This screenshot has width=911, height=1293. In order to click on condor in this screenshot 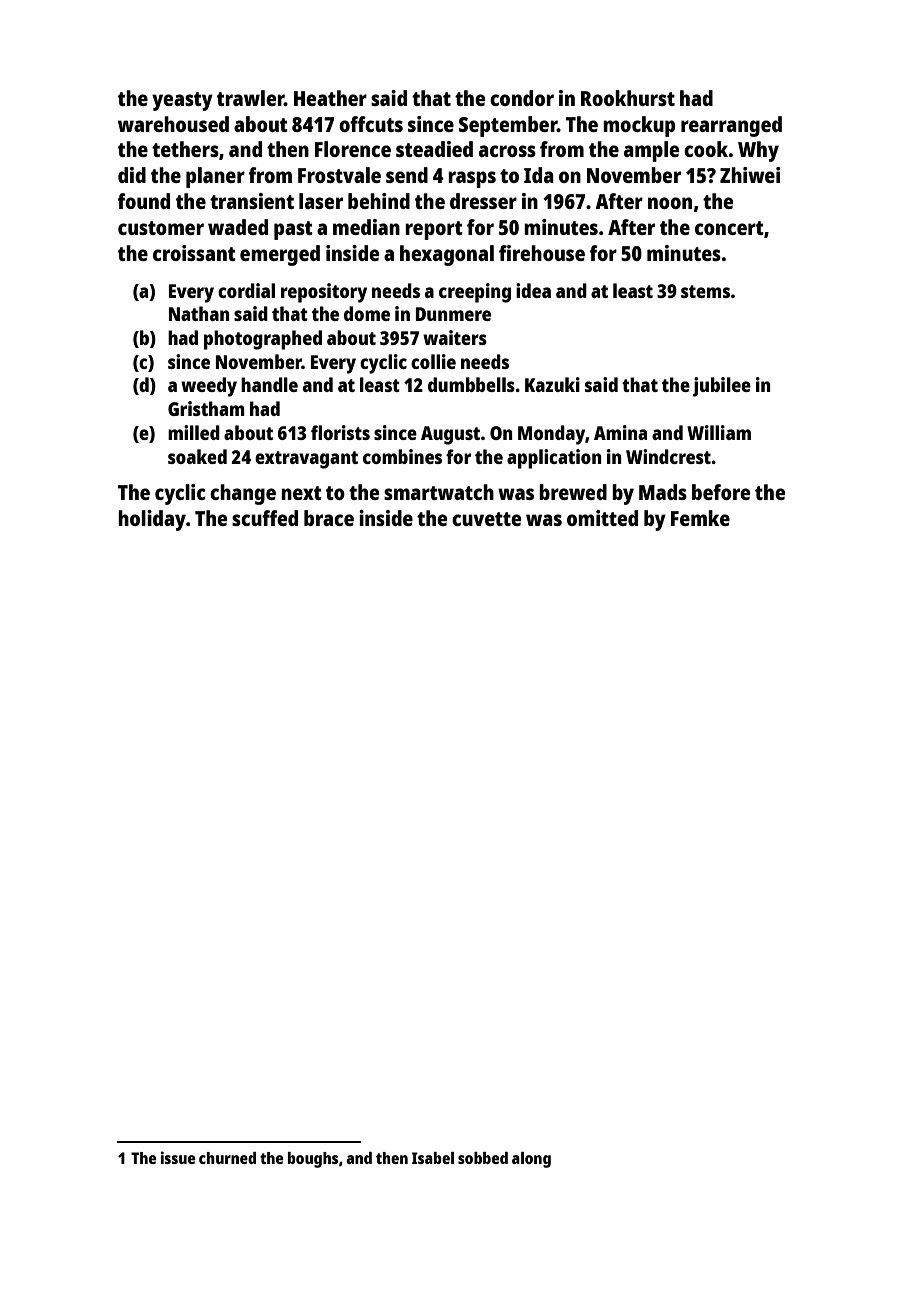, I will do `click(522, 98)`.
